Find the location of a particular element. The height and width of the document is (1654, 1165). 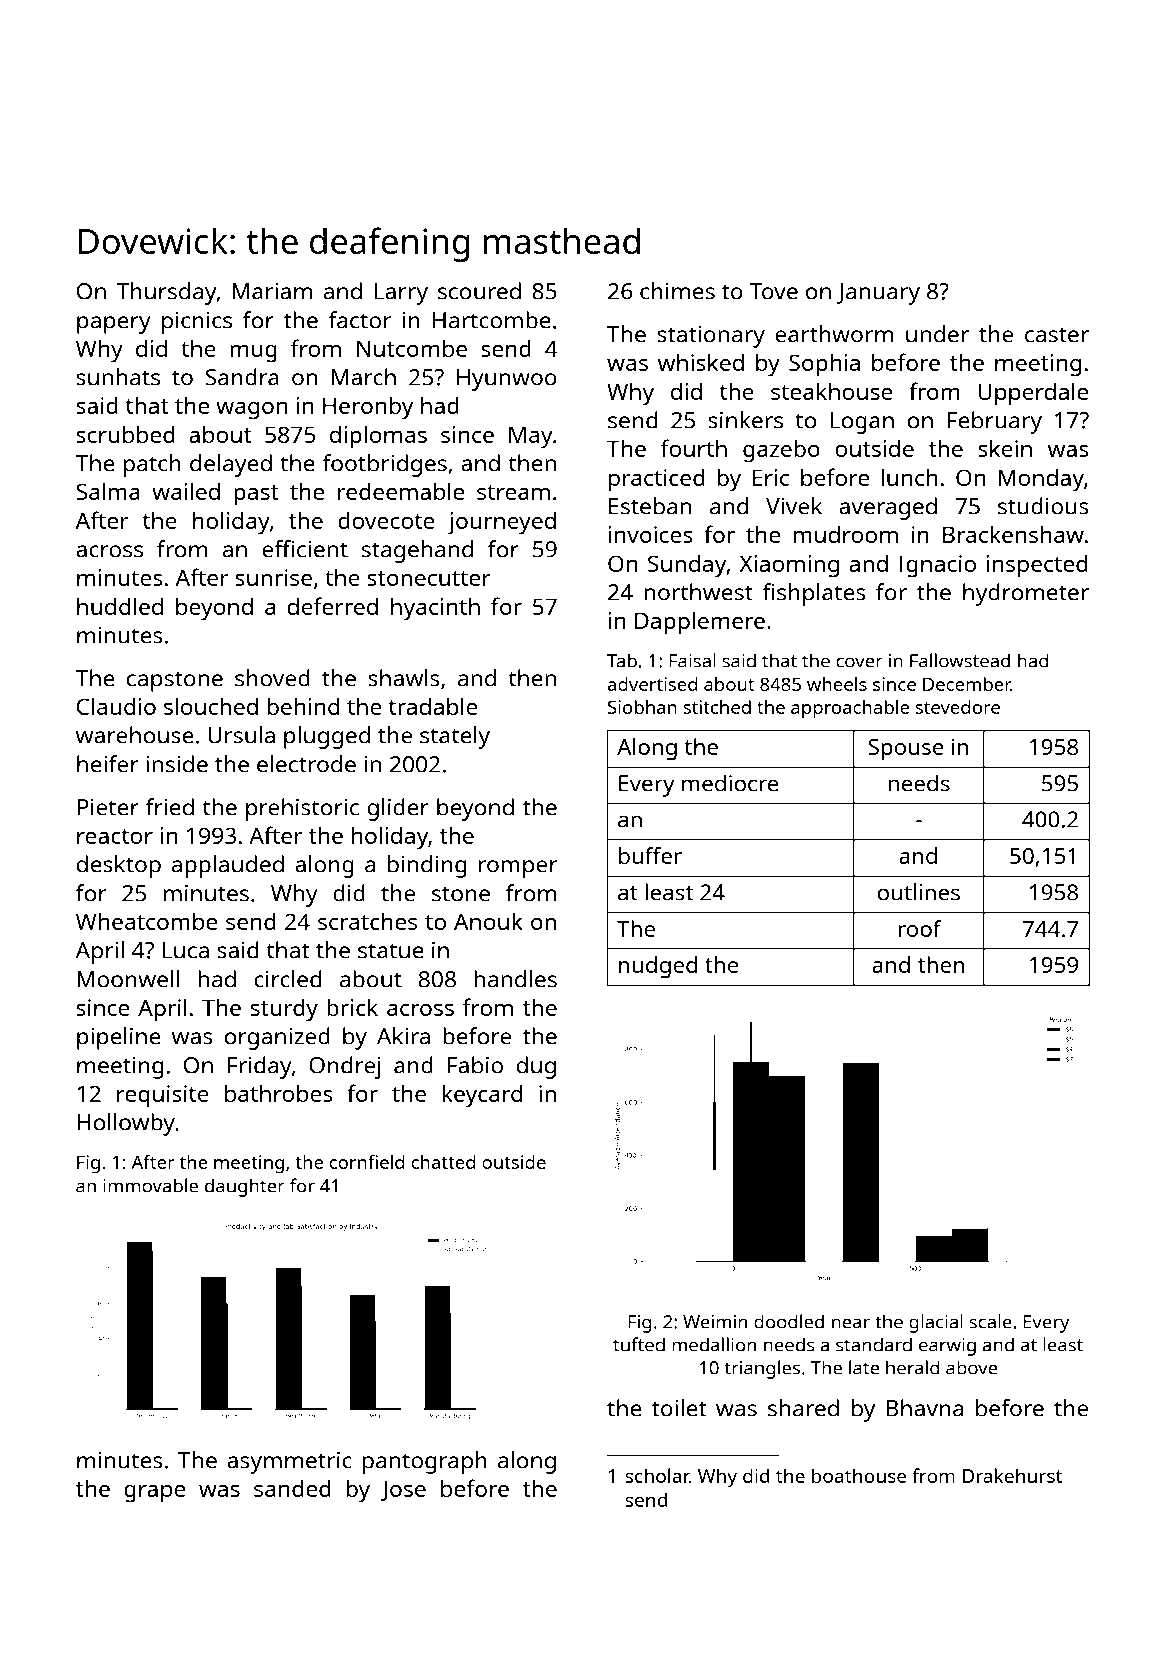

stevedore is located at coordinates (958, 707).
